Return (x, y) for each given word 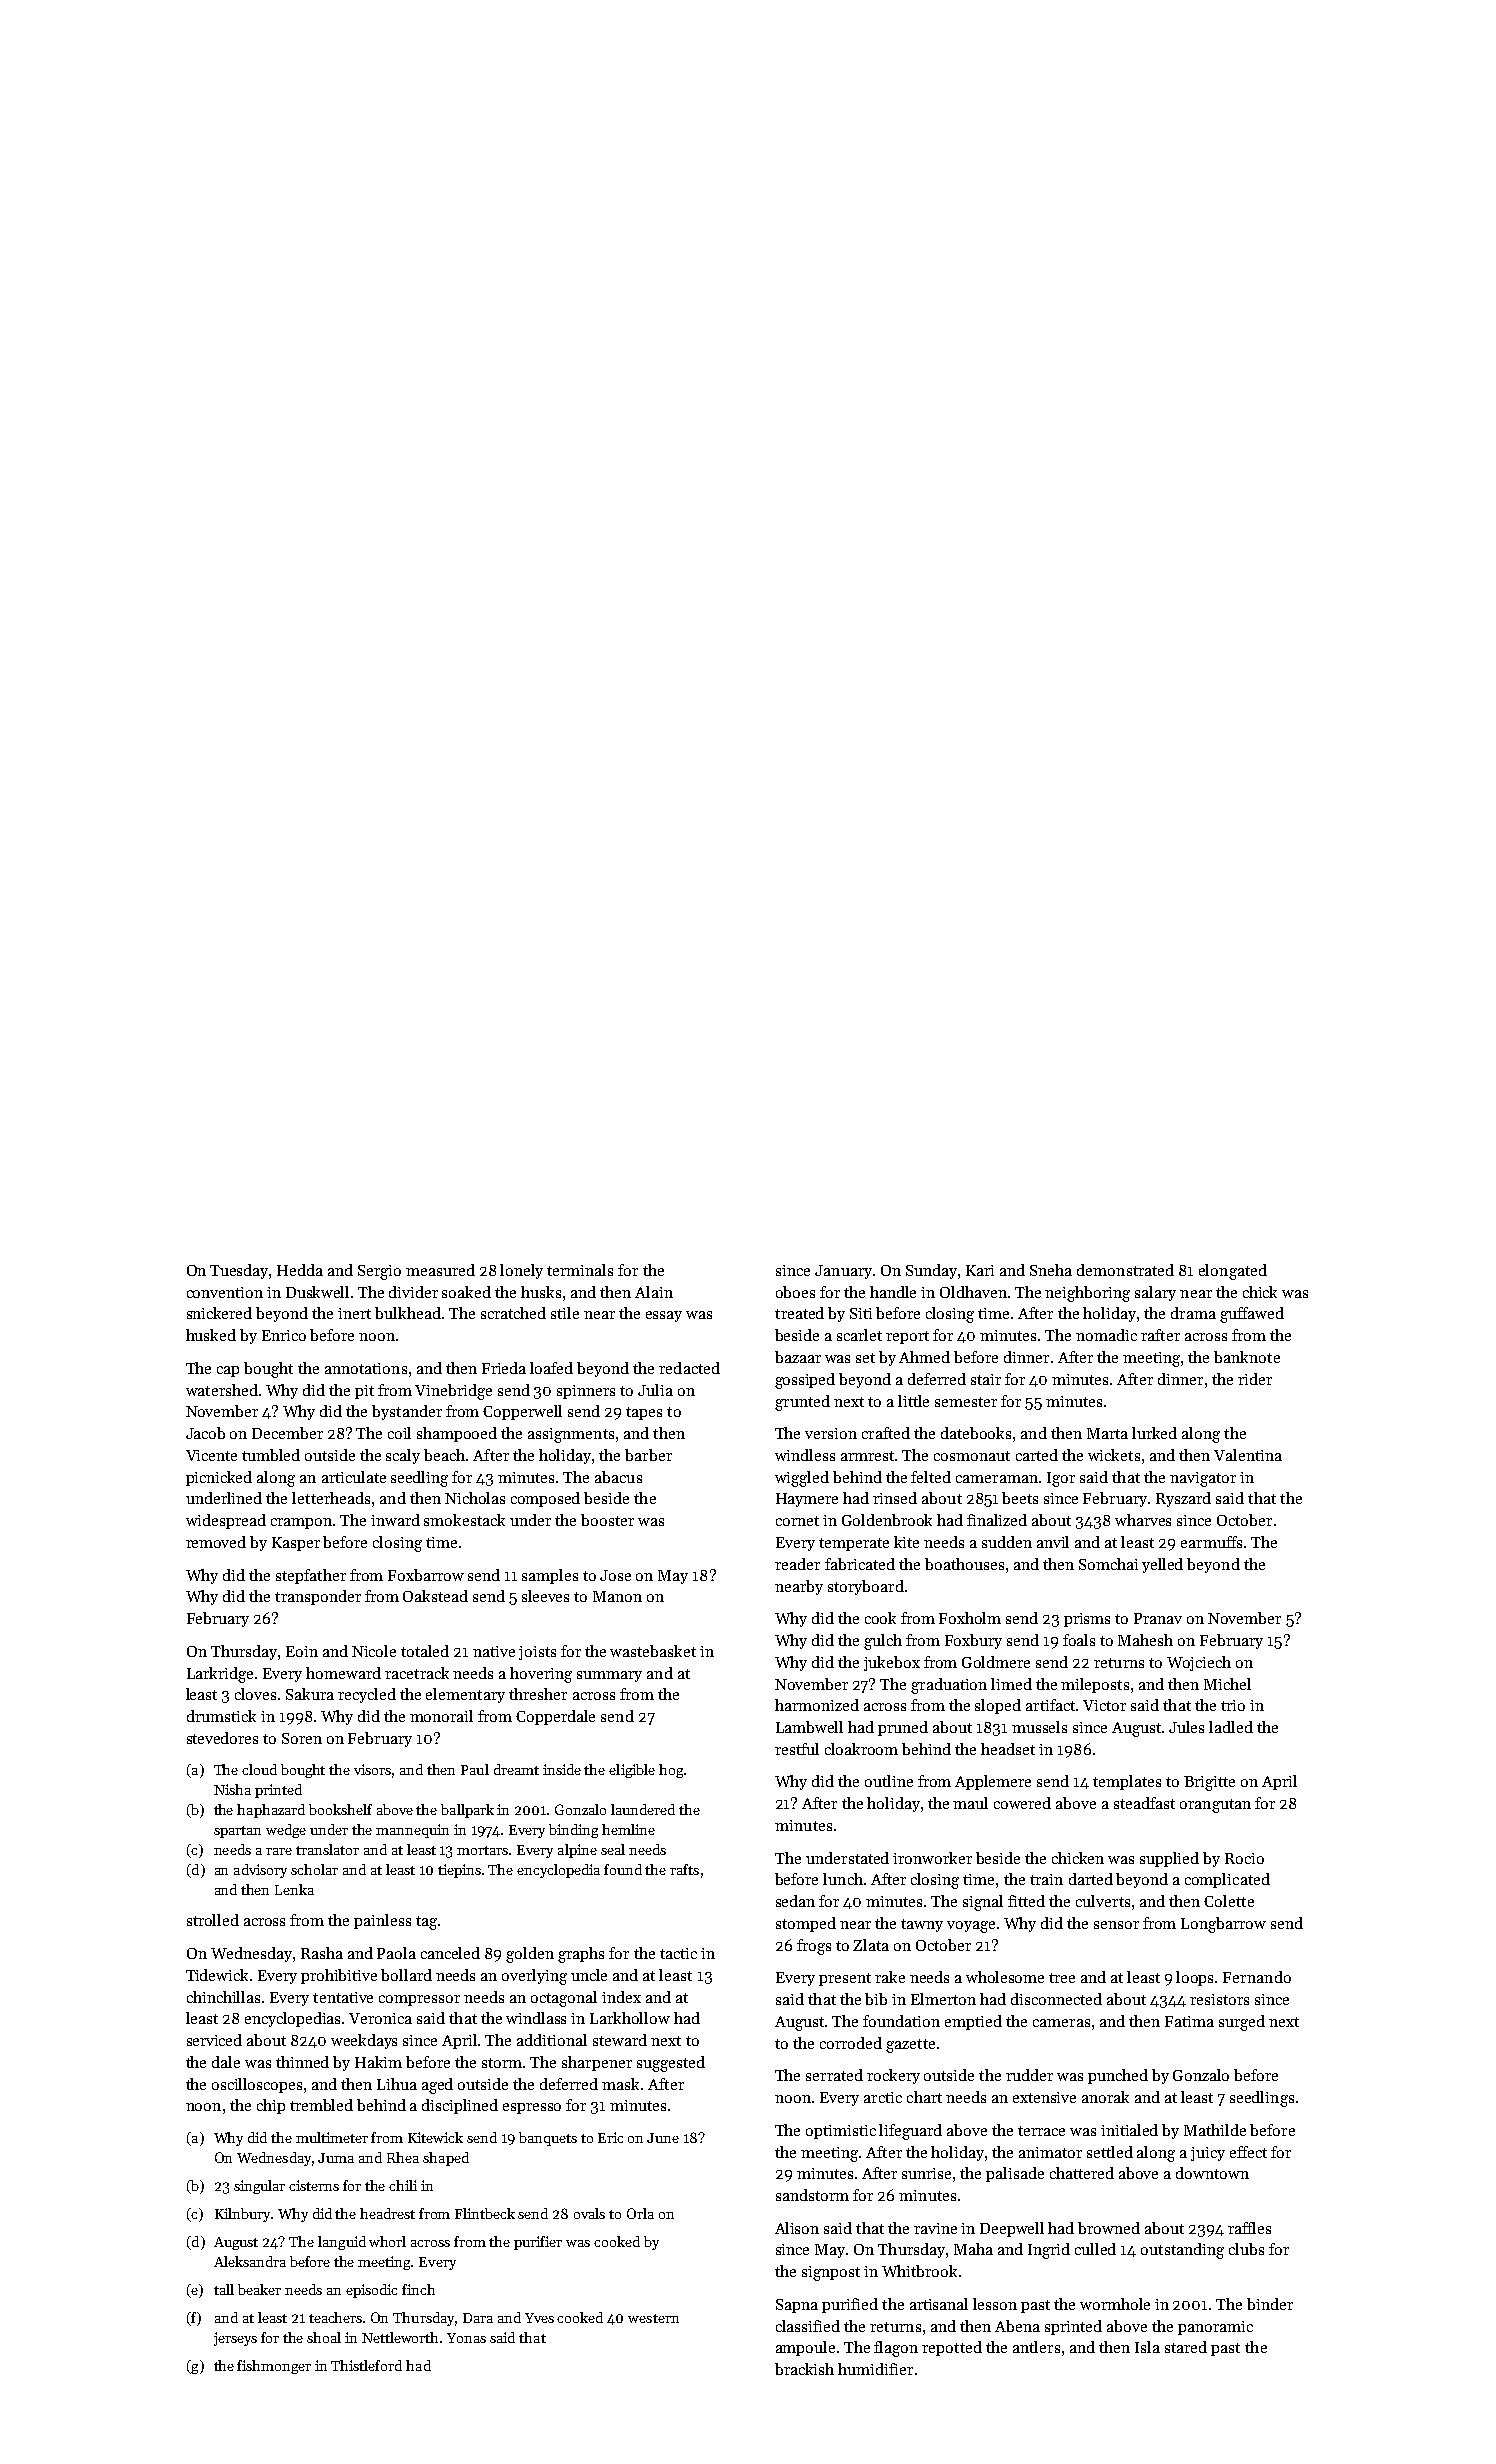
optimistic (841, 2132)
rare (279, 1851)
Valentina (1248, 1455)
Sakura (310, 1694)
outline (889, 1781)
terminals (580, 1270)
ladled (1231, 1727)
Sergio (379, 1272)
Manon (617, 1596)
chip (271, 2106)
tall (224, 2289)
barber (648, 1455)
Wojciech (1199, 1663)
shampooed (457, 1434)
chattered (1082, 2173)
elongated (1233, 1272)
